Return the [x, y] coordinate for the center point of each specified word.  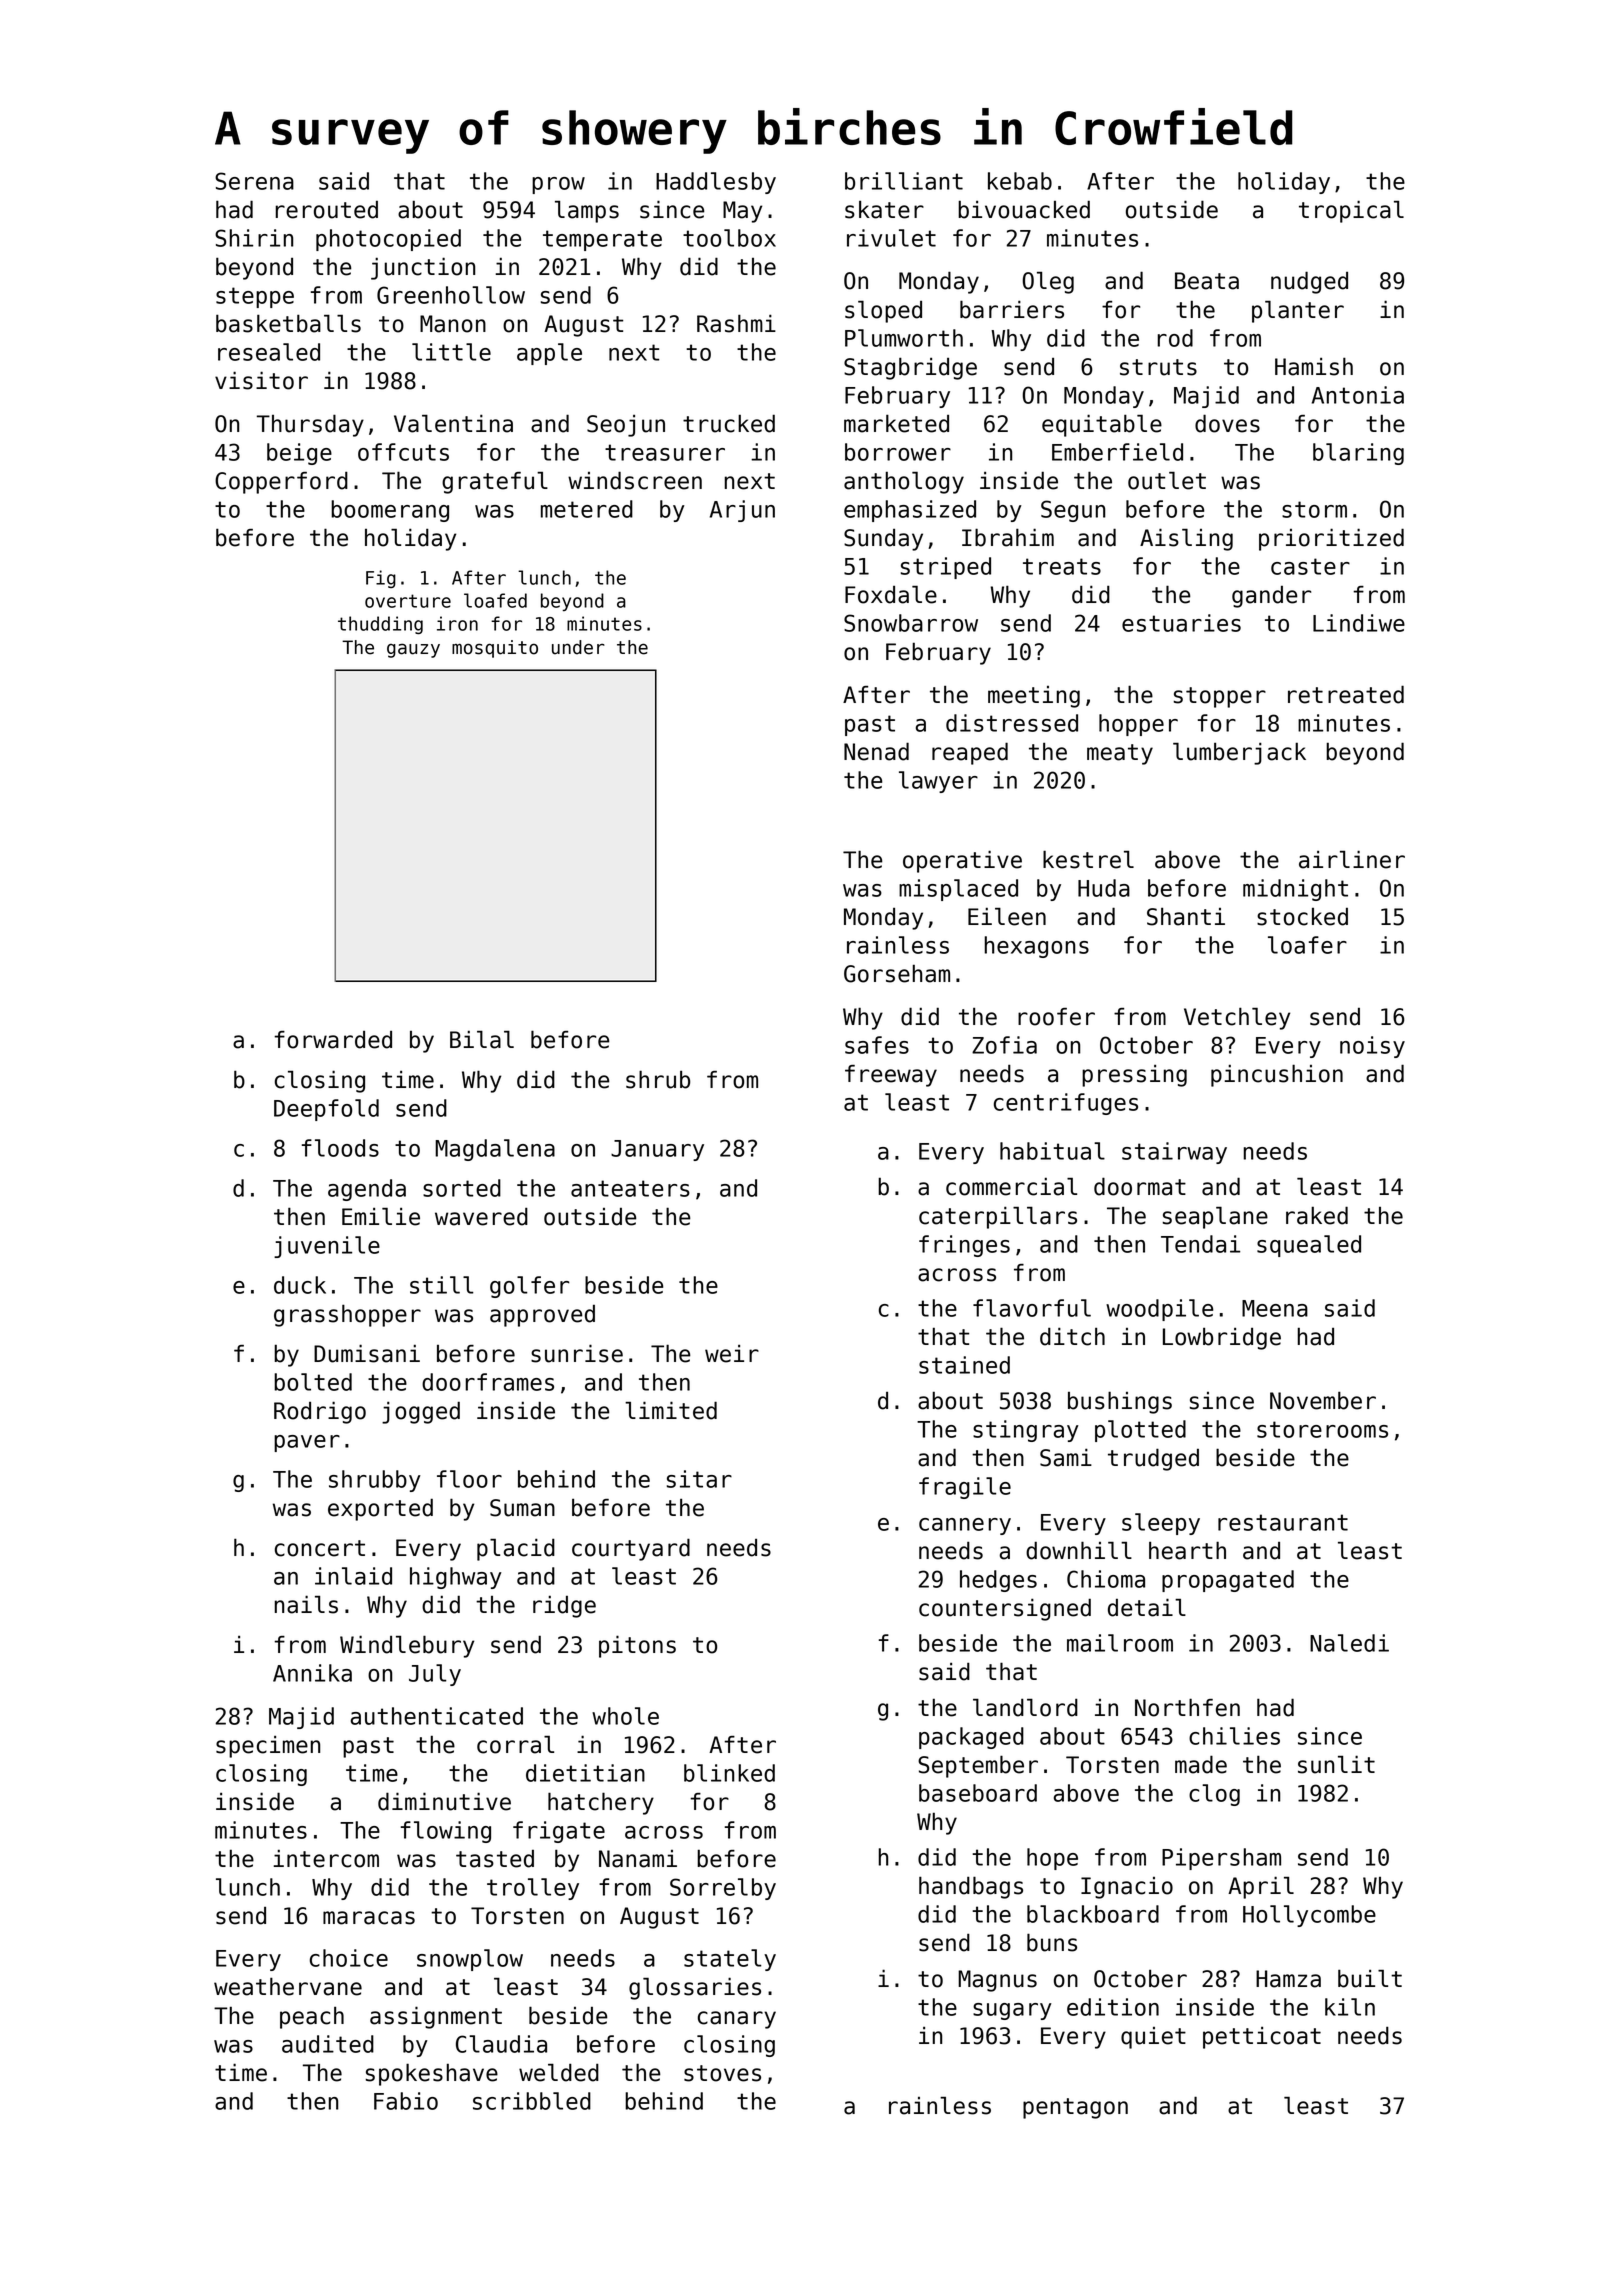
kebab [1020, 181]
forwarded [333, 1040]
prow [558, 185]
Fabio [406, 2101]
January [657, 1150]
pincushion [1277, 1075]
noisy [1372, 1047]
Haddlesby [716, 183]
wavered [481, 1216]
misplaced [958, 890]
